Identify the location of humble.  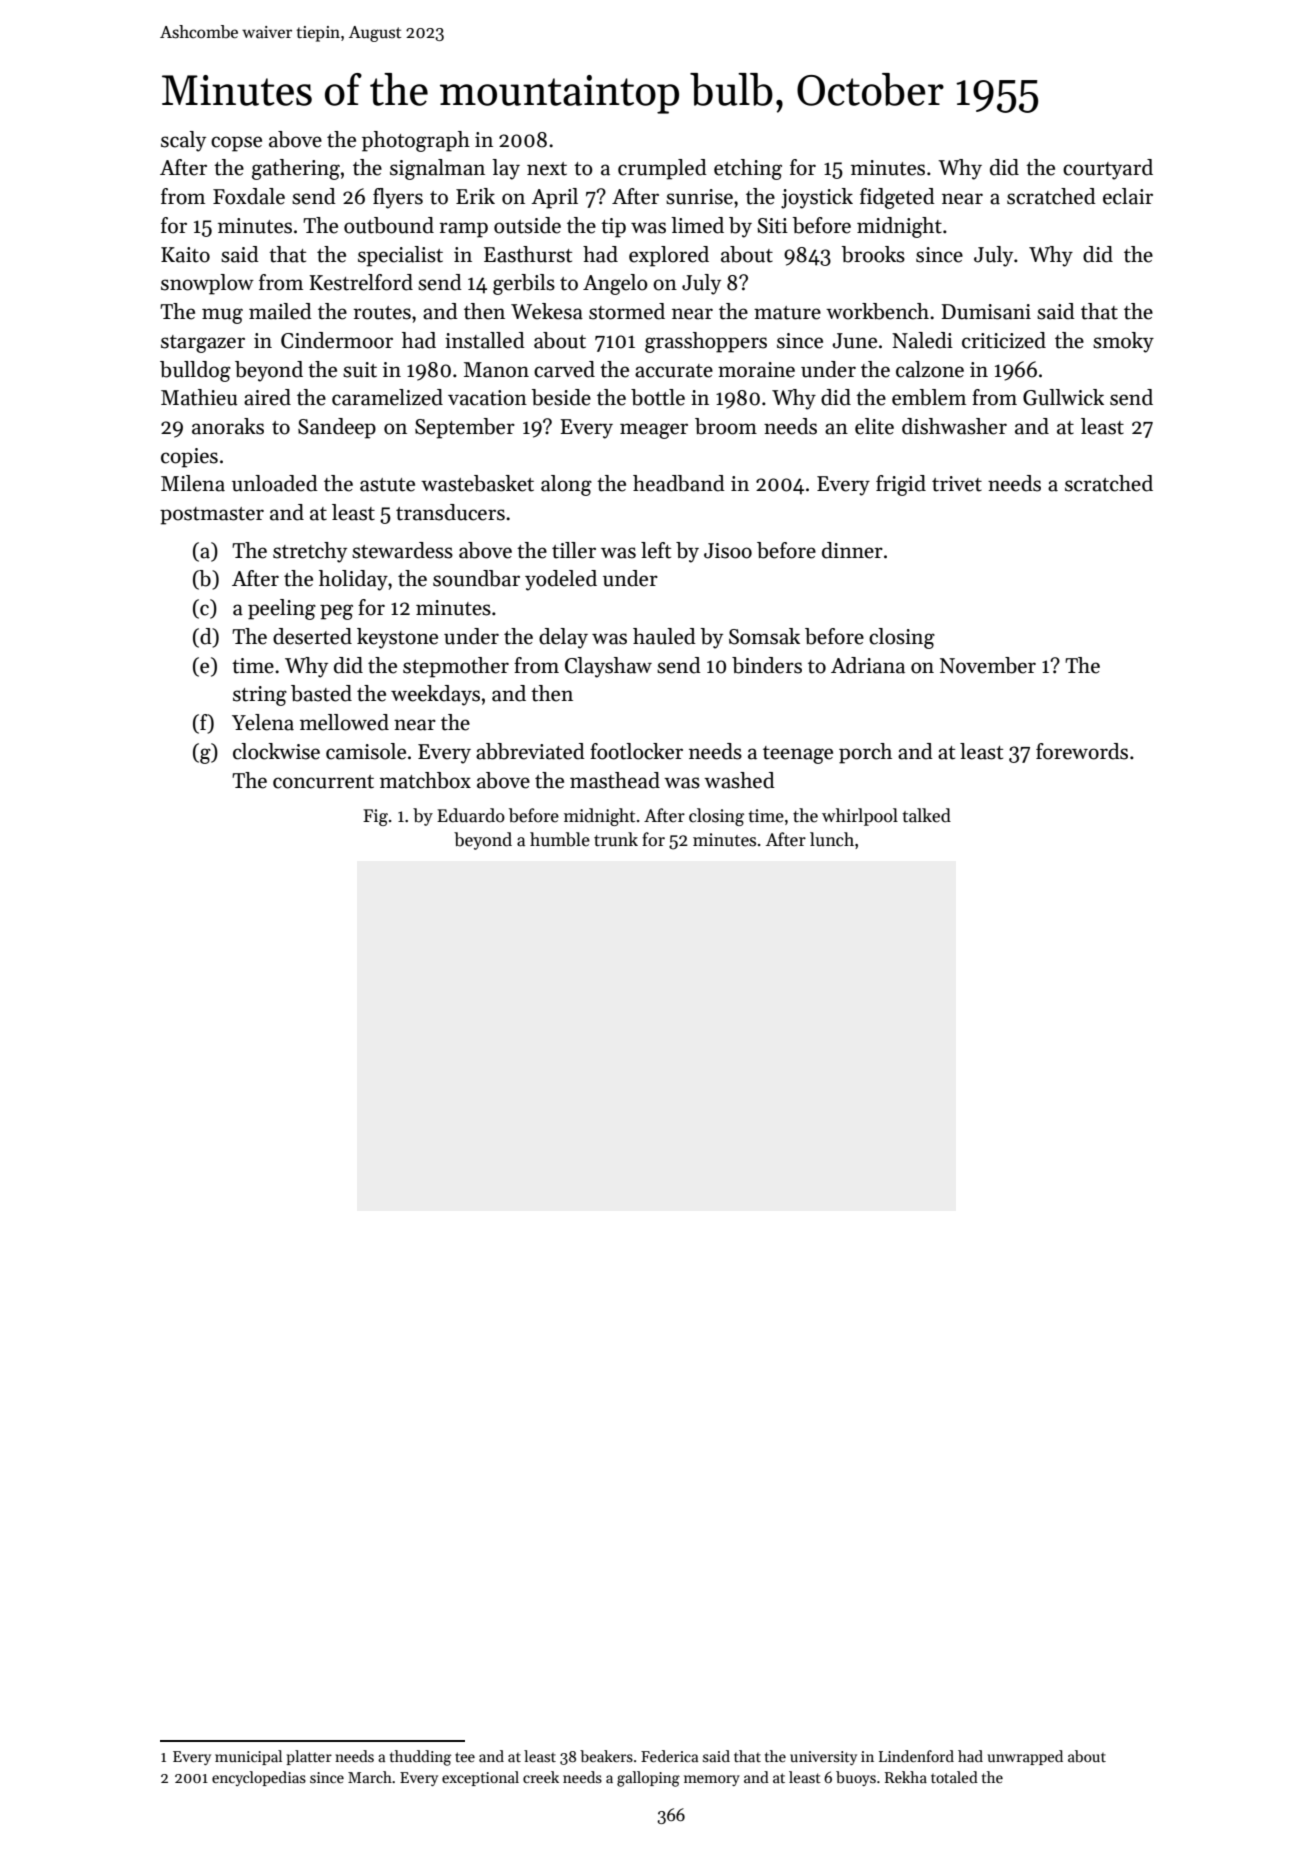
(560, 839).
